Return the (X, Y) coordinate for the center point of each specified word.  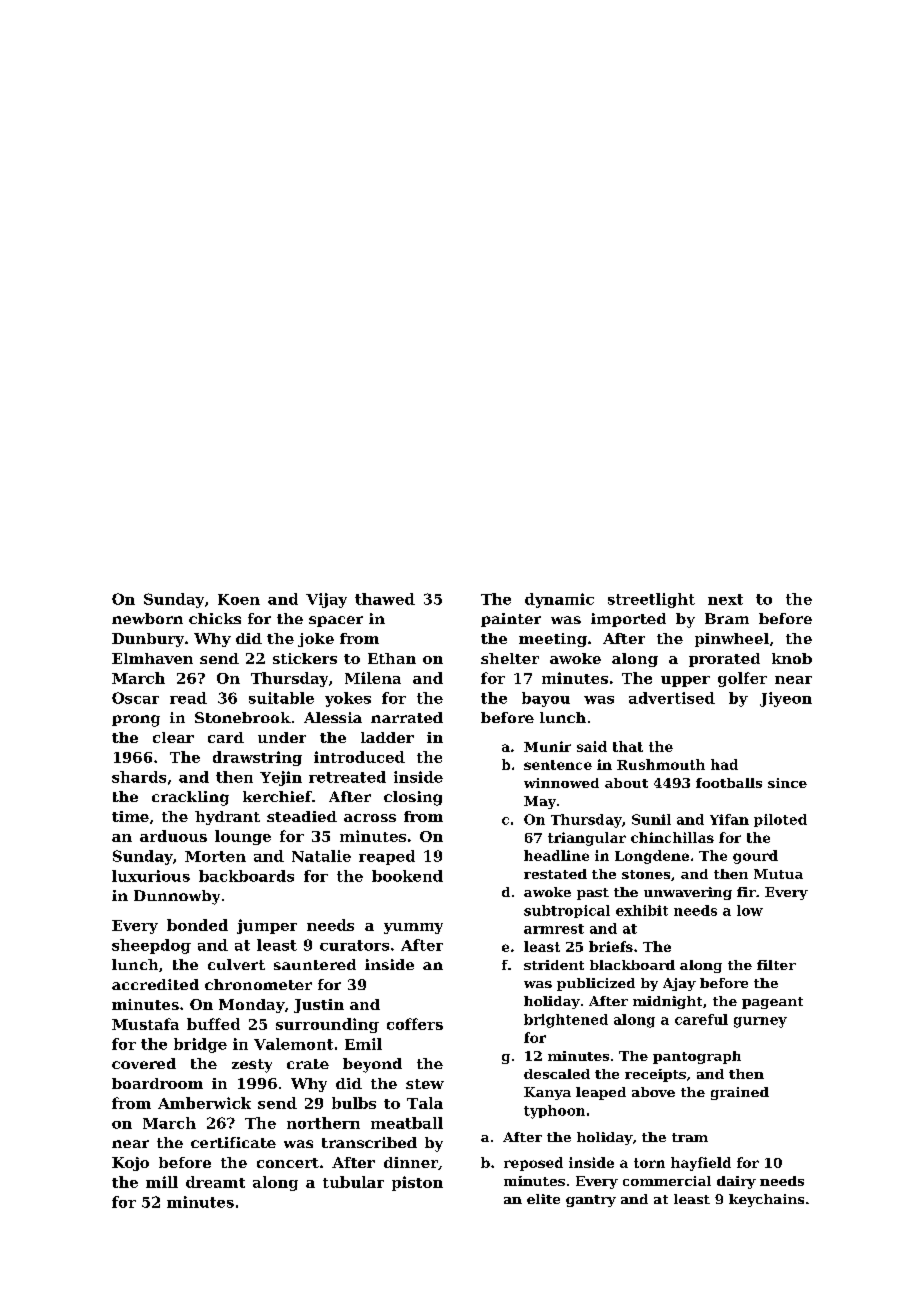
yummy (413, 928)
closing (413, 798)
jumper (267, 926)
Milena (373, 678)
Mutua (778, 874)
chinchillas (672, 837)
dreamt (215, 1182)
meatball (407, 1123)
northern (323, 1123)
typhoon (554, 1112)
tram (690, 1137)
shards (139, 777)
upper (685, 681)
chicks (215, 618)
